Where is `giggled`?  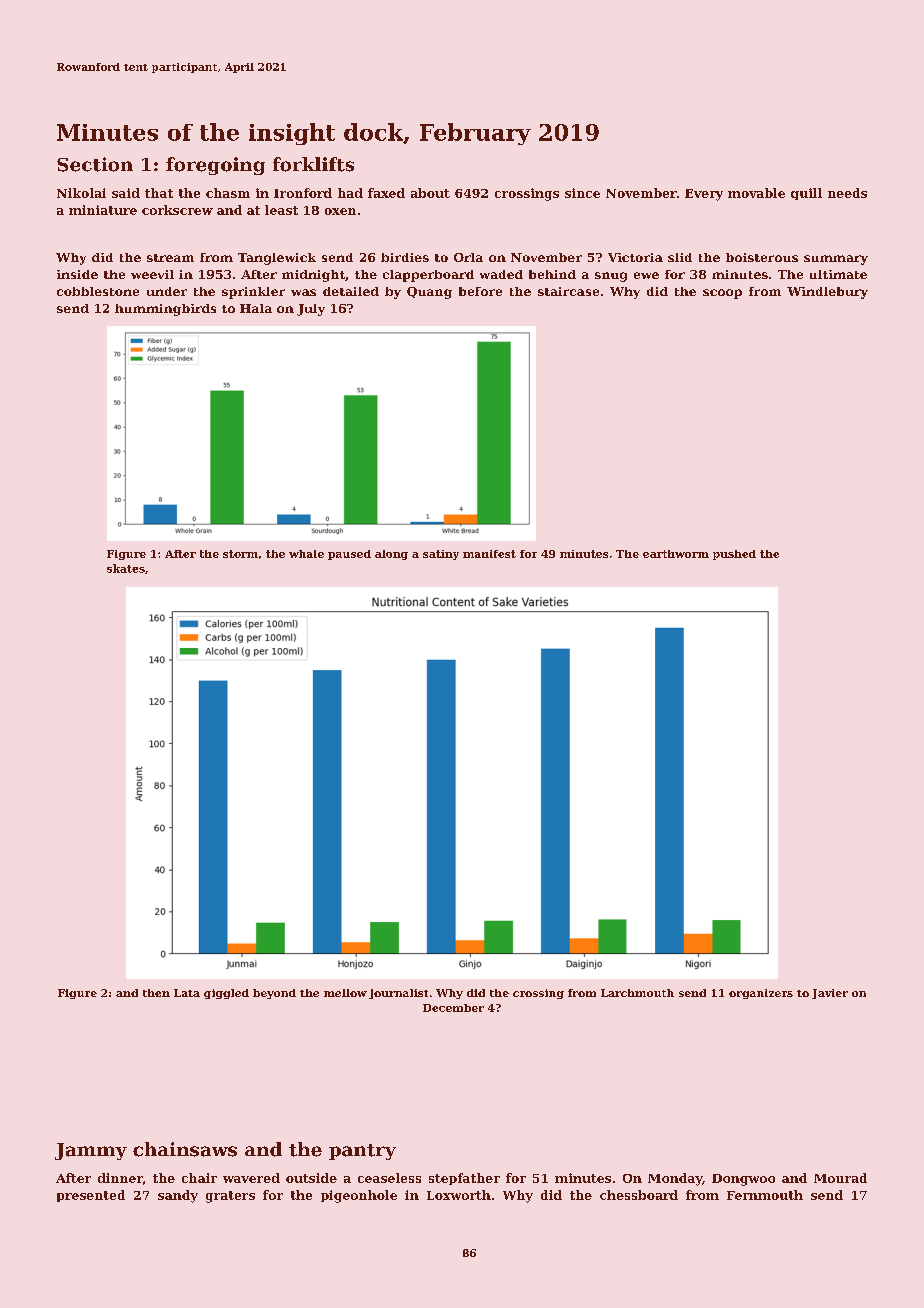
giggled is located at coordinates (226, 994).
